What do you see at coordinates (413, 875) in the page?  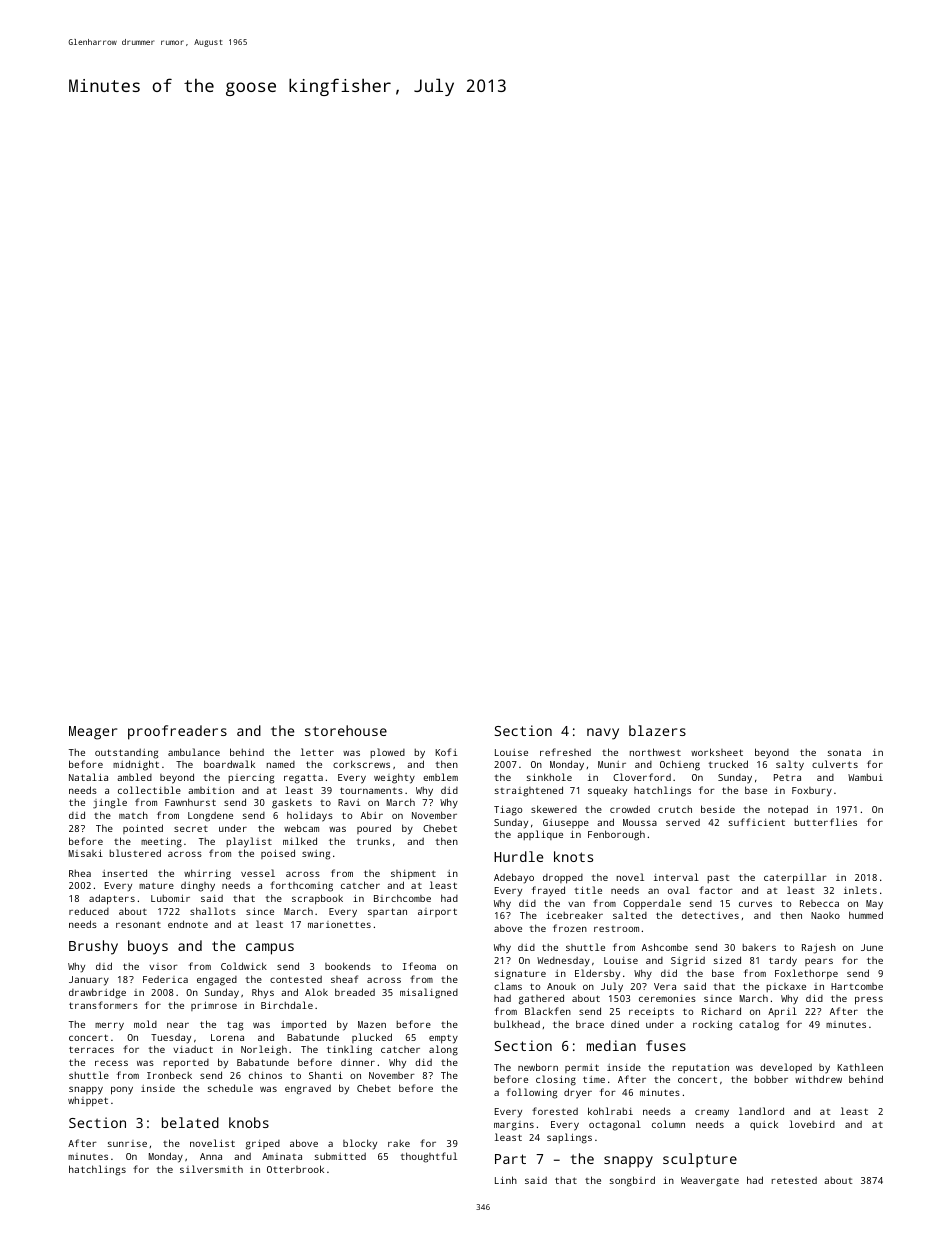 I see `shipment` at bounding box center [413, 875].
